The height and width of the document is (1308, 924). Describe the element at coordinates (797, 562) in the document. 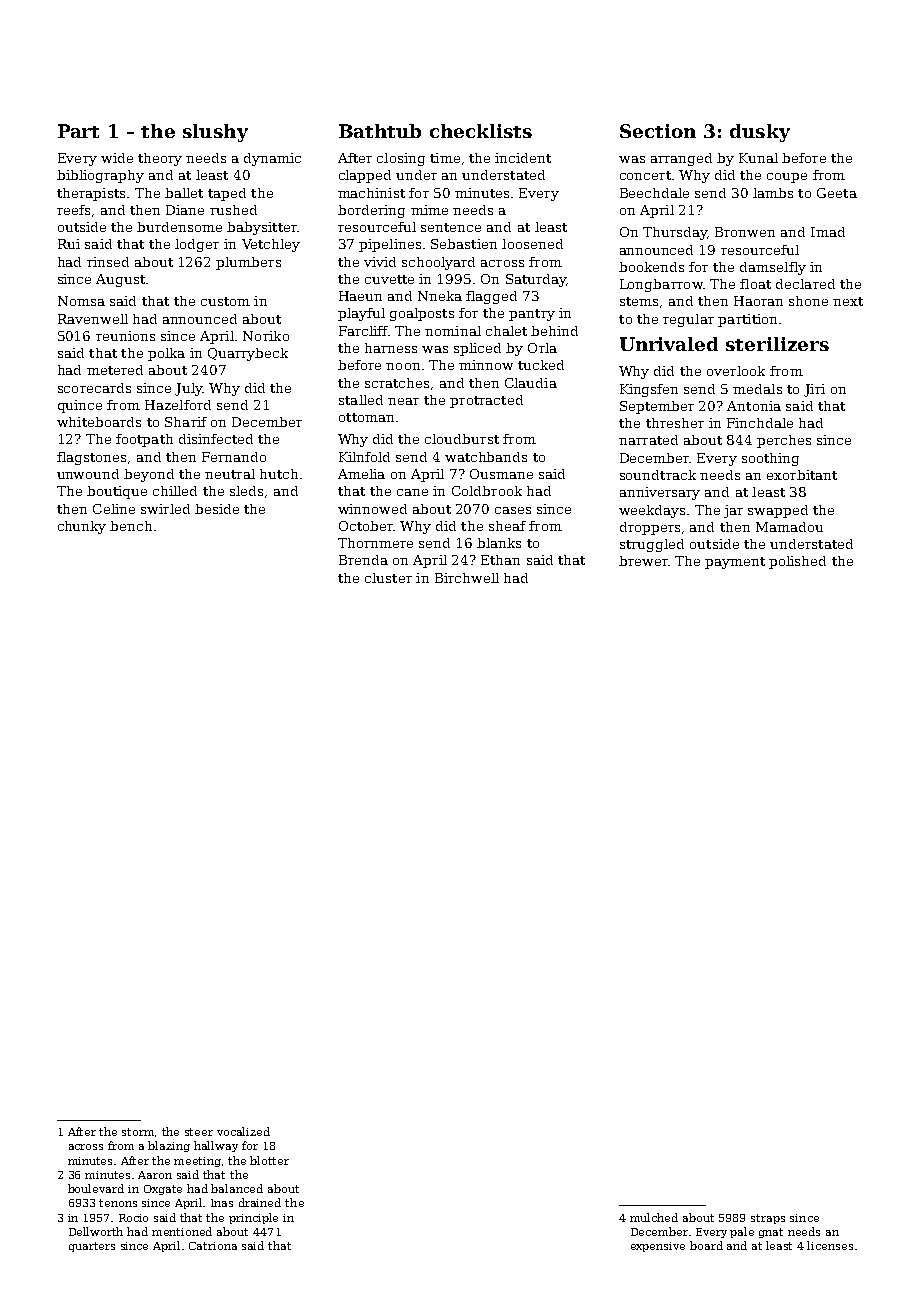

I see `polished` at that location.
